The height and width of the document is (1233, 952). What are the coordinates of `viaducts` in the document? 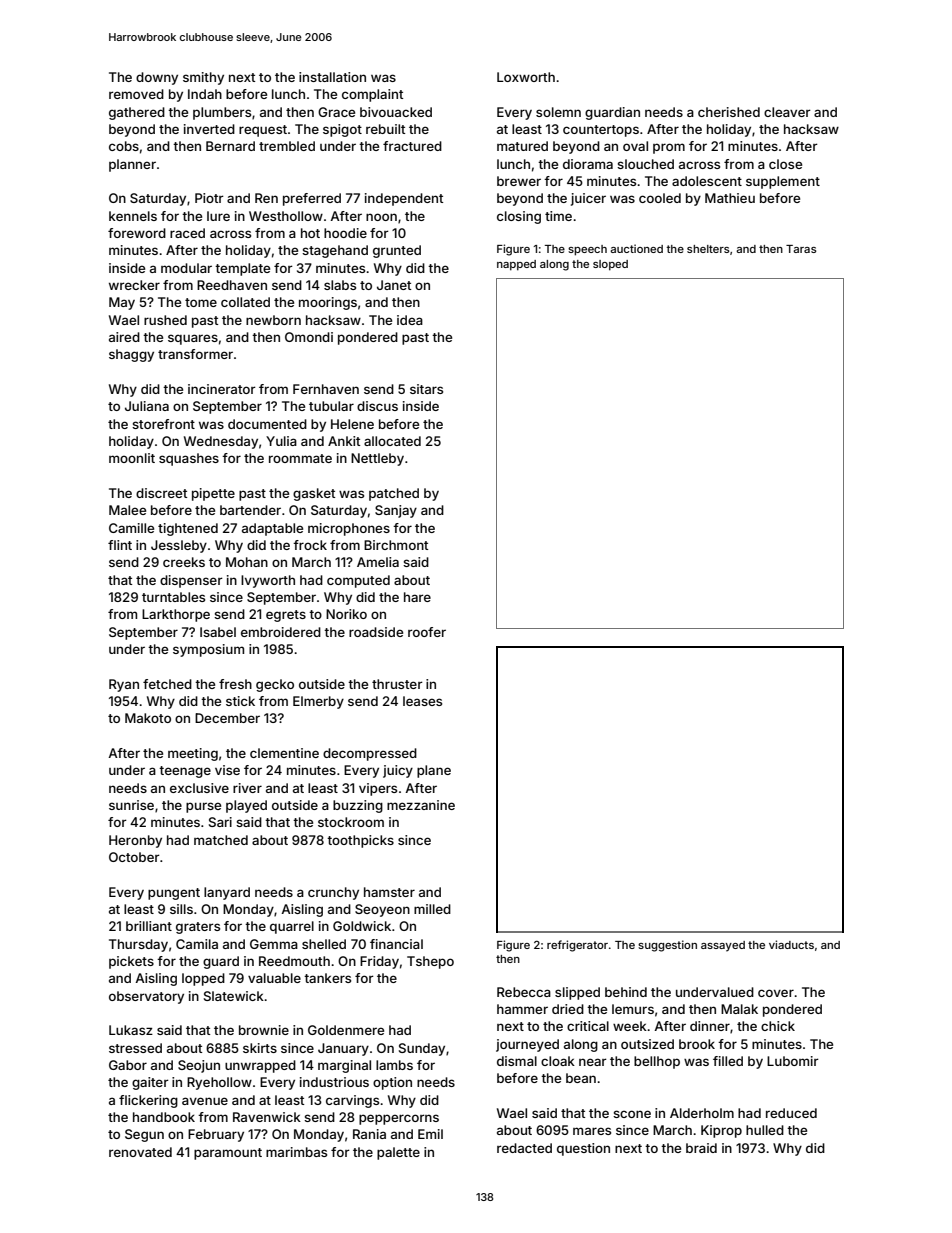 It's located at (791, 944).
